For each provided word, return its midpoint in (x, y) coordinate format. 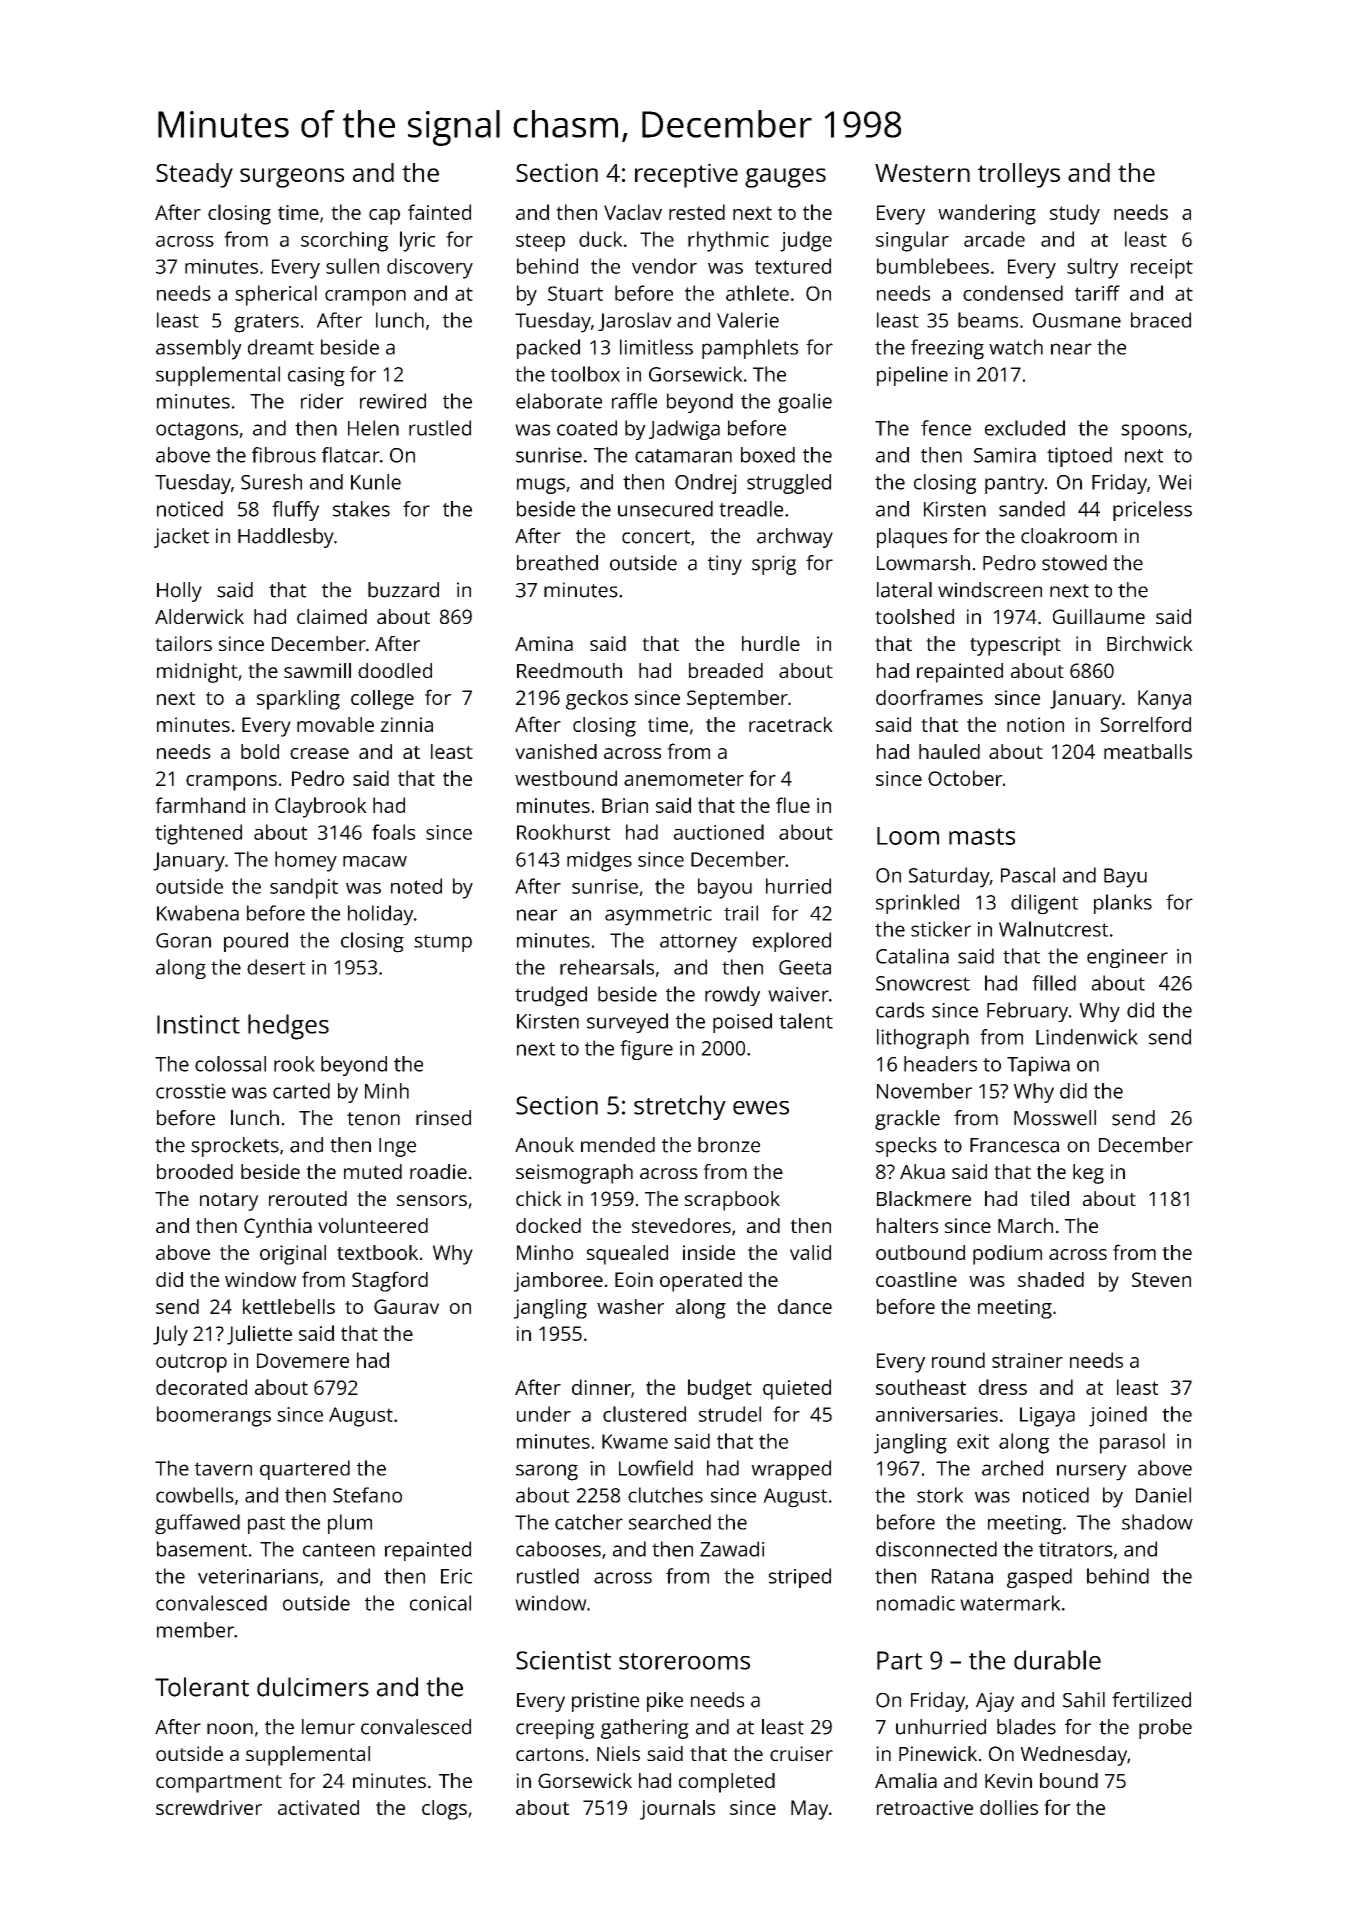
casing (316, 377)
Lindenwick (1087, 1037)
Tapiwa (1038, 1066)
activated (318, 1807)
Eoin (634, 1279)
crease (319, 753)
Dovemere (303, 1360)
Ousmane (1077, 320)
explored (792, 942)
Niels (618, 1753)
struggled (789, 484)
